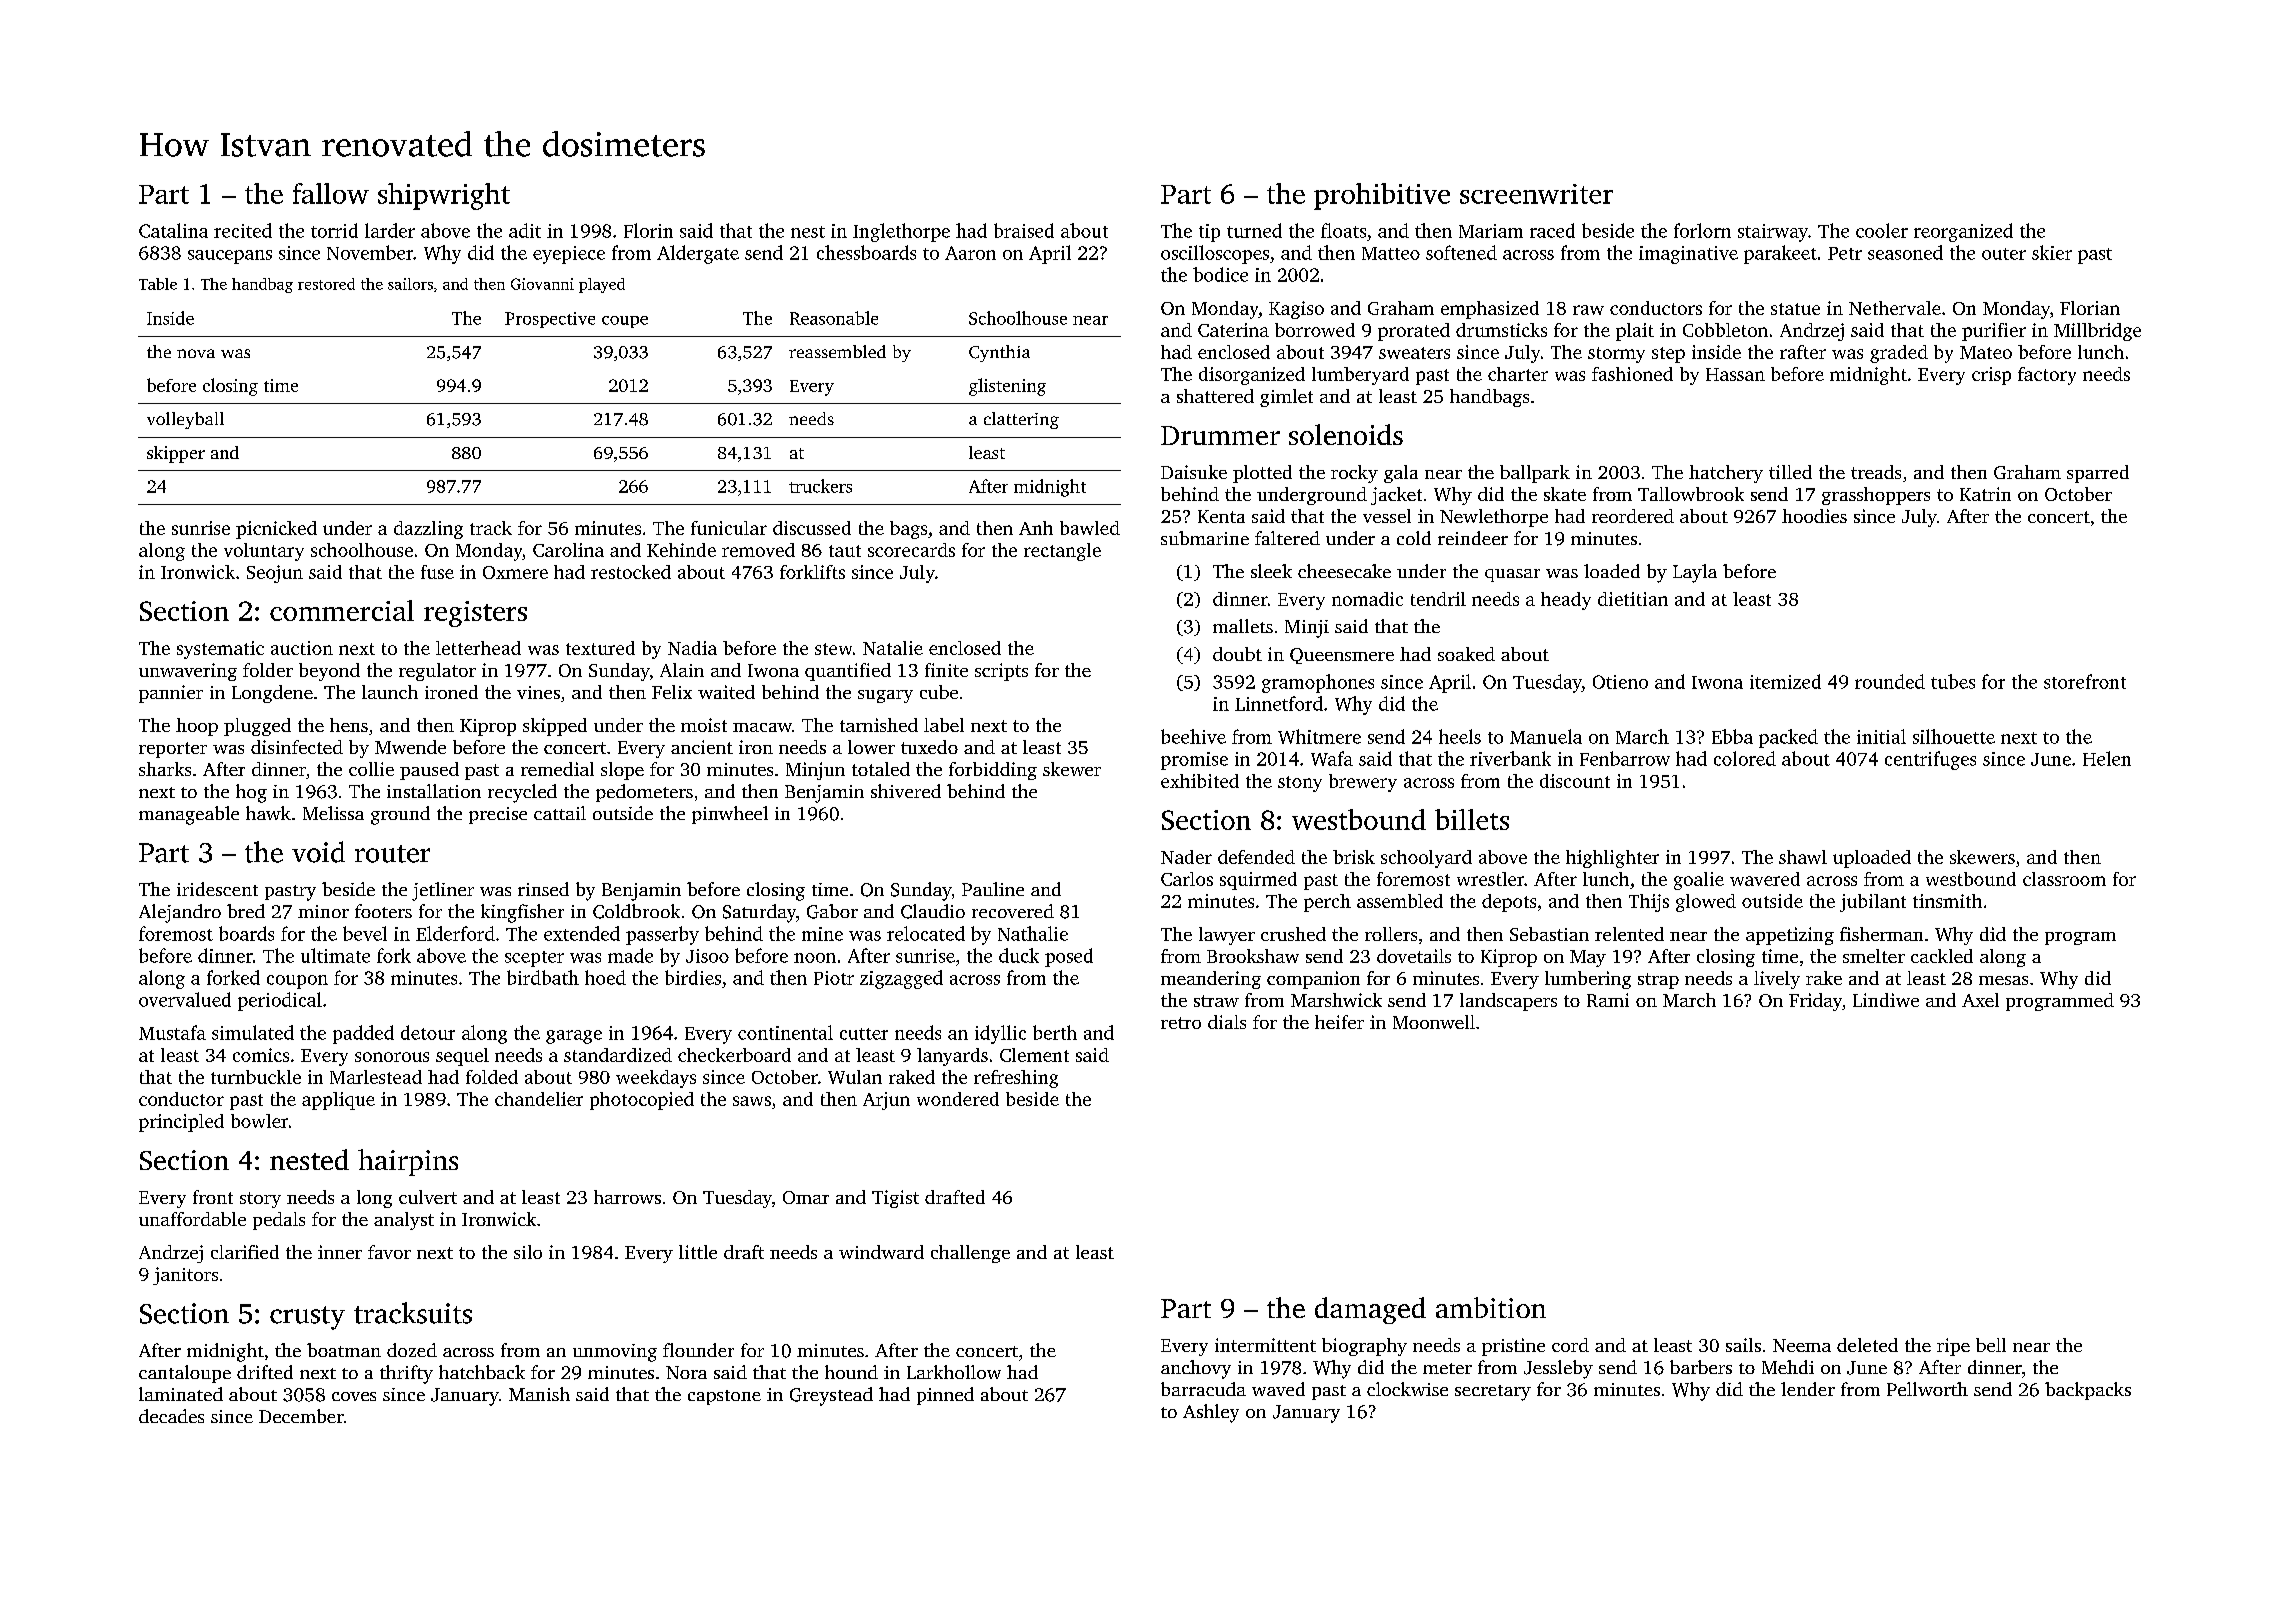 The width and height of the screenshot is (2282, 1614). Describe the element at coordinates (539, 1394) in the screenshot. I see `Manish` at that location.
